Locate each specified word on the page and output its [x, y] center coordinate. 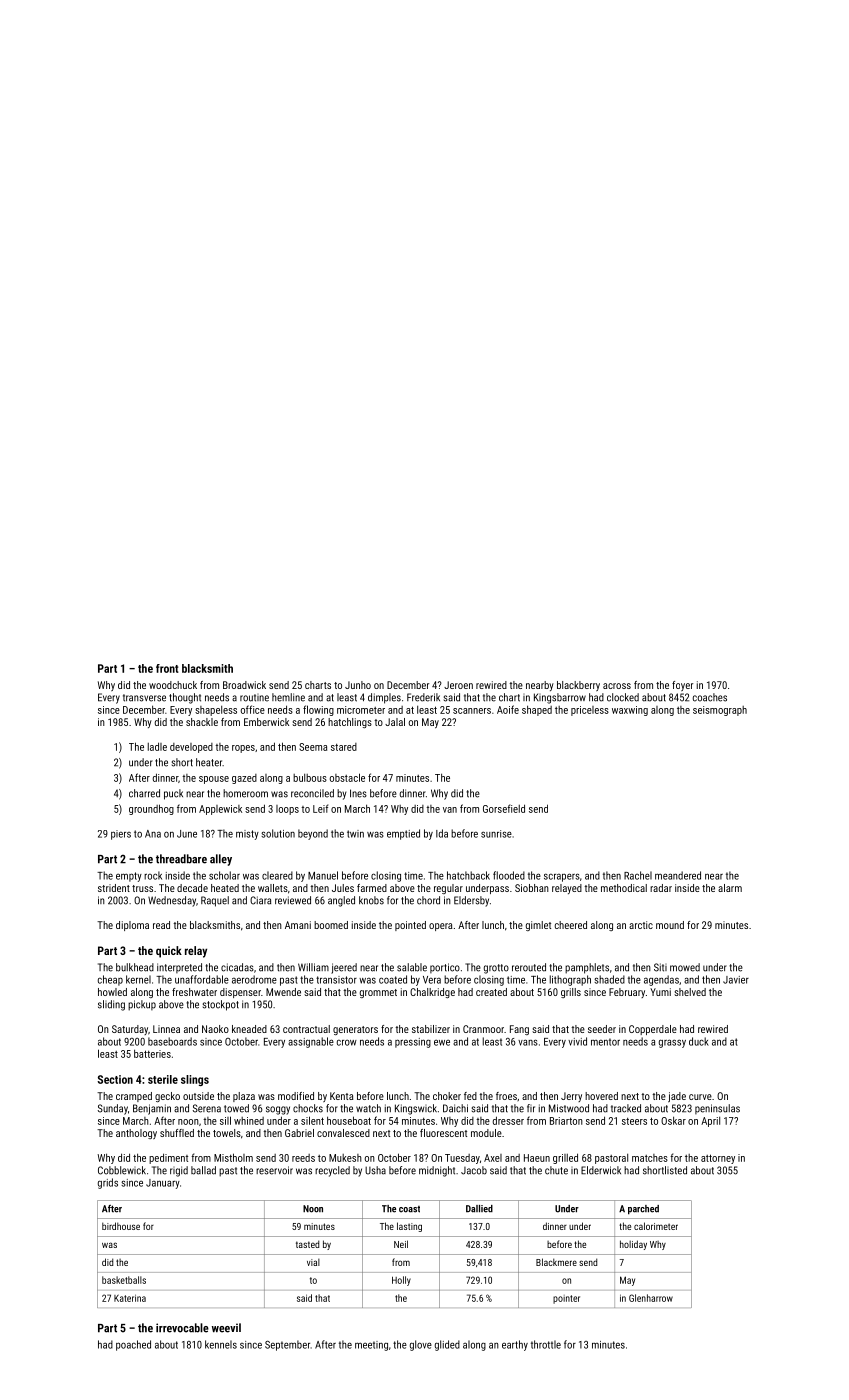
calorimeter [656, 1226]
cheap [110, 980]
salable [412, 967]
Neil [401, 1244]
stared [344, 747]
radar [661, 888]
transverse [144, 698]
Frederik [423, 697]
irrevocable [182, 1328]
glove [421, 1345]
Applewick [220, 810]
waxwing [630, 711]
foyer [682, 686]
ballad [203, 1170]
